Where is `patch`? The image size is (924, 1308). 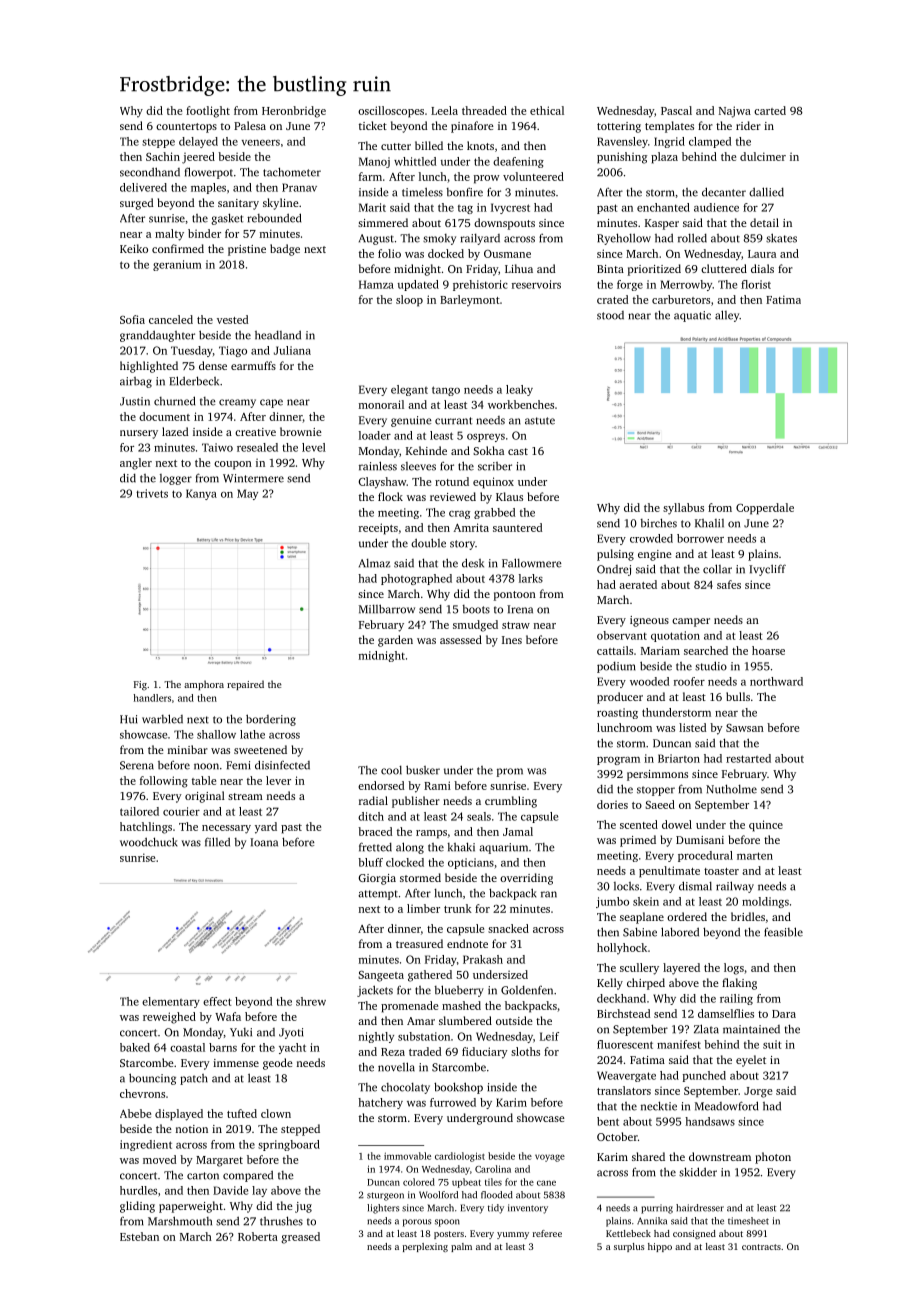
patch is located at coordinates (194, 1079).
